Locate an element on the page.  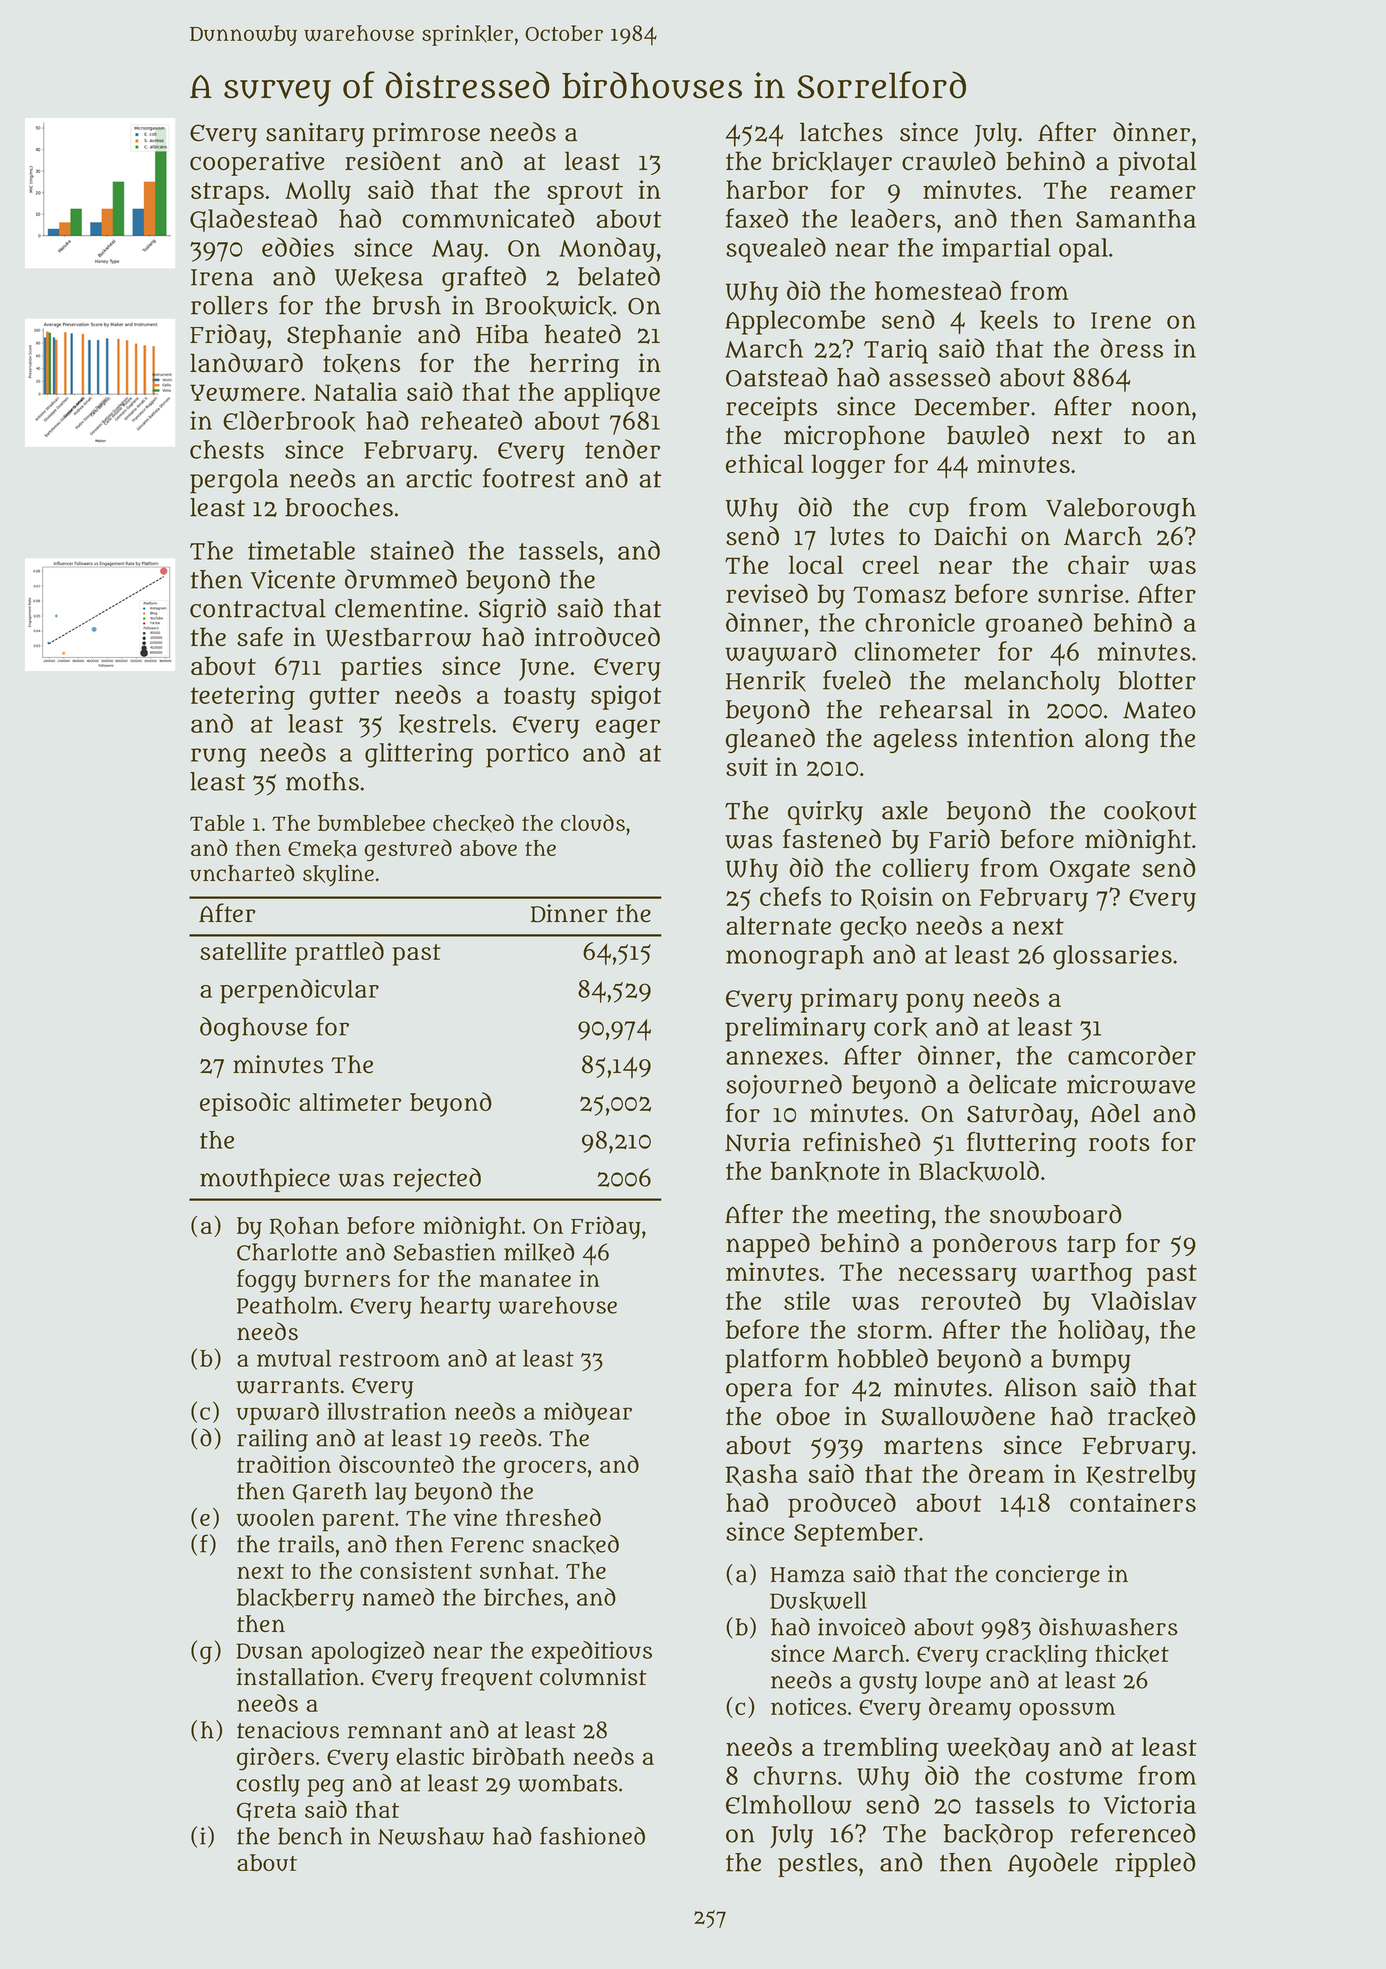
bench is located at coordinates (310, 1836).
